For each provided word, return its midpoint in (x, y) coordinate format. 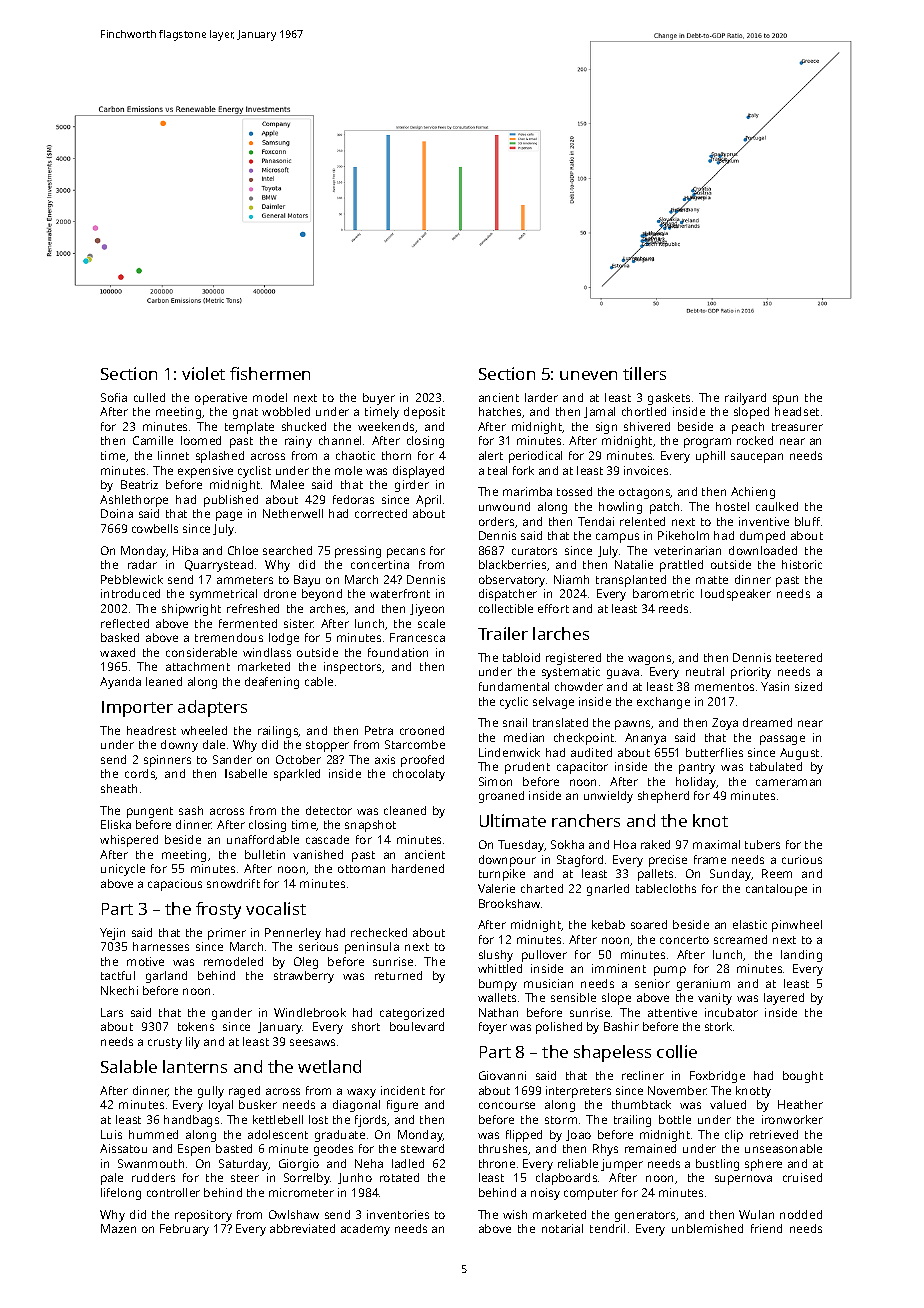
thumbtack (641, 1104)
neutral (705, 671)
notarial (562, 1228)
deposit (424, 413)
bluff (807, 521)
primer (227, 934)
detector (329, 810)
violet (203, 373)
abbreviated (302, 1228)
